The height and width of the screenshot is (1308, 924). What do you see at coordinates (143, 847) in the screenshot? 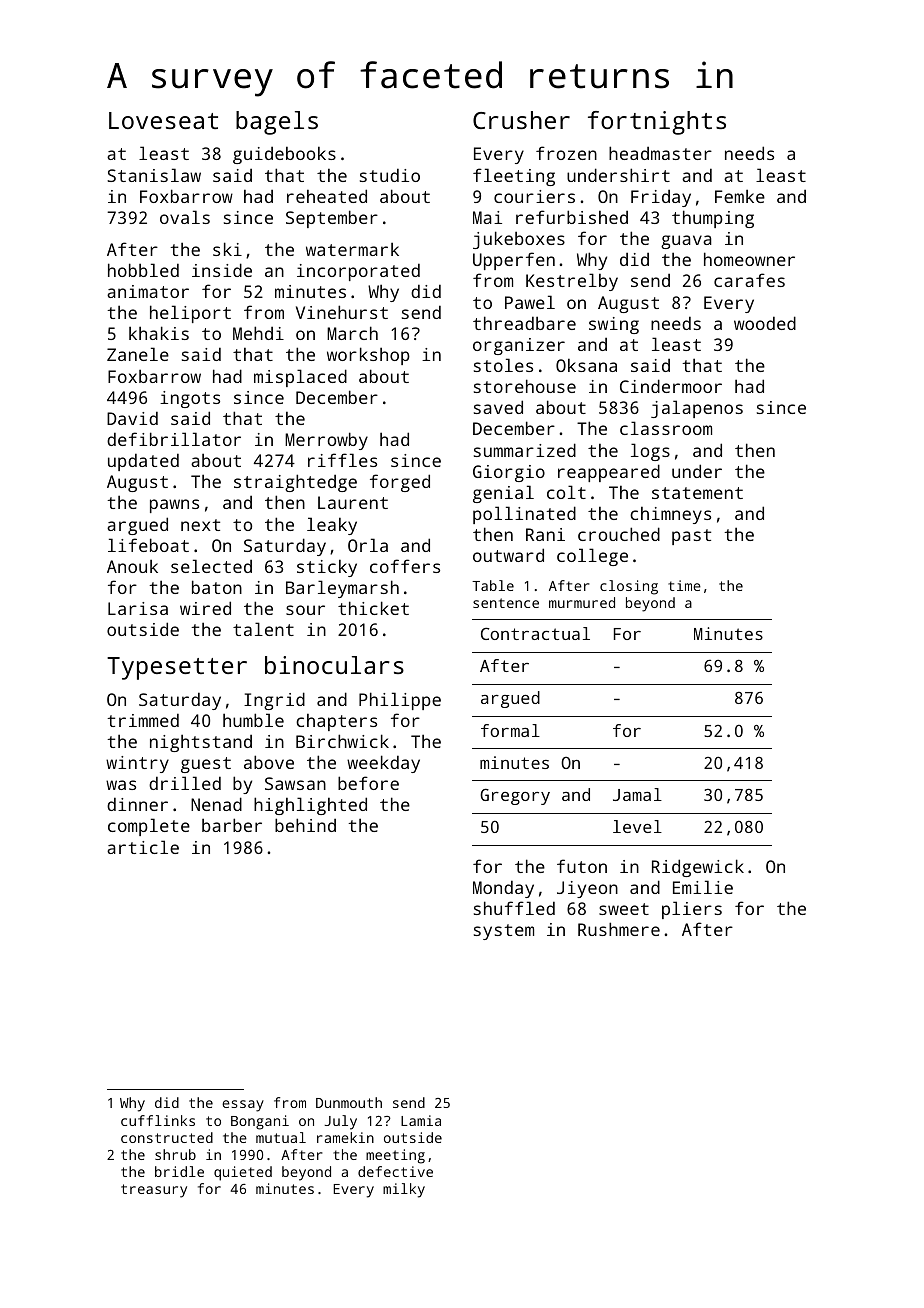
I see `article` at bounding box center [143, 847].
